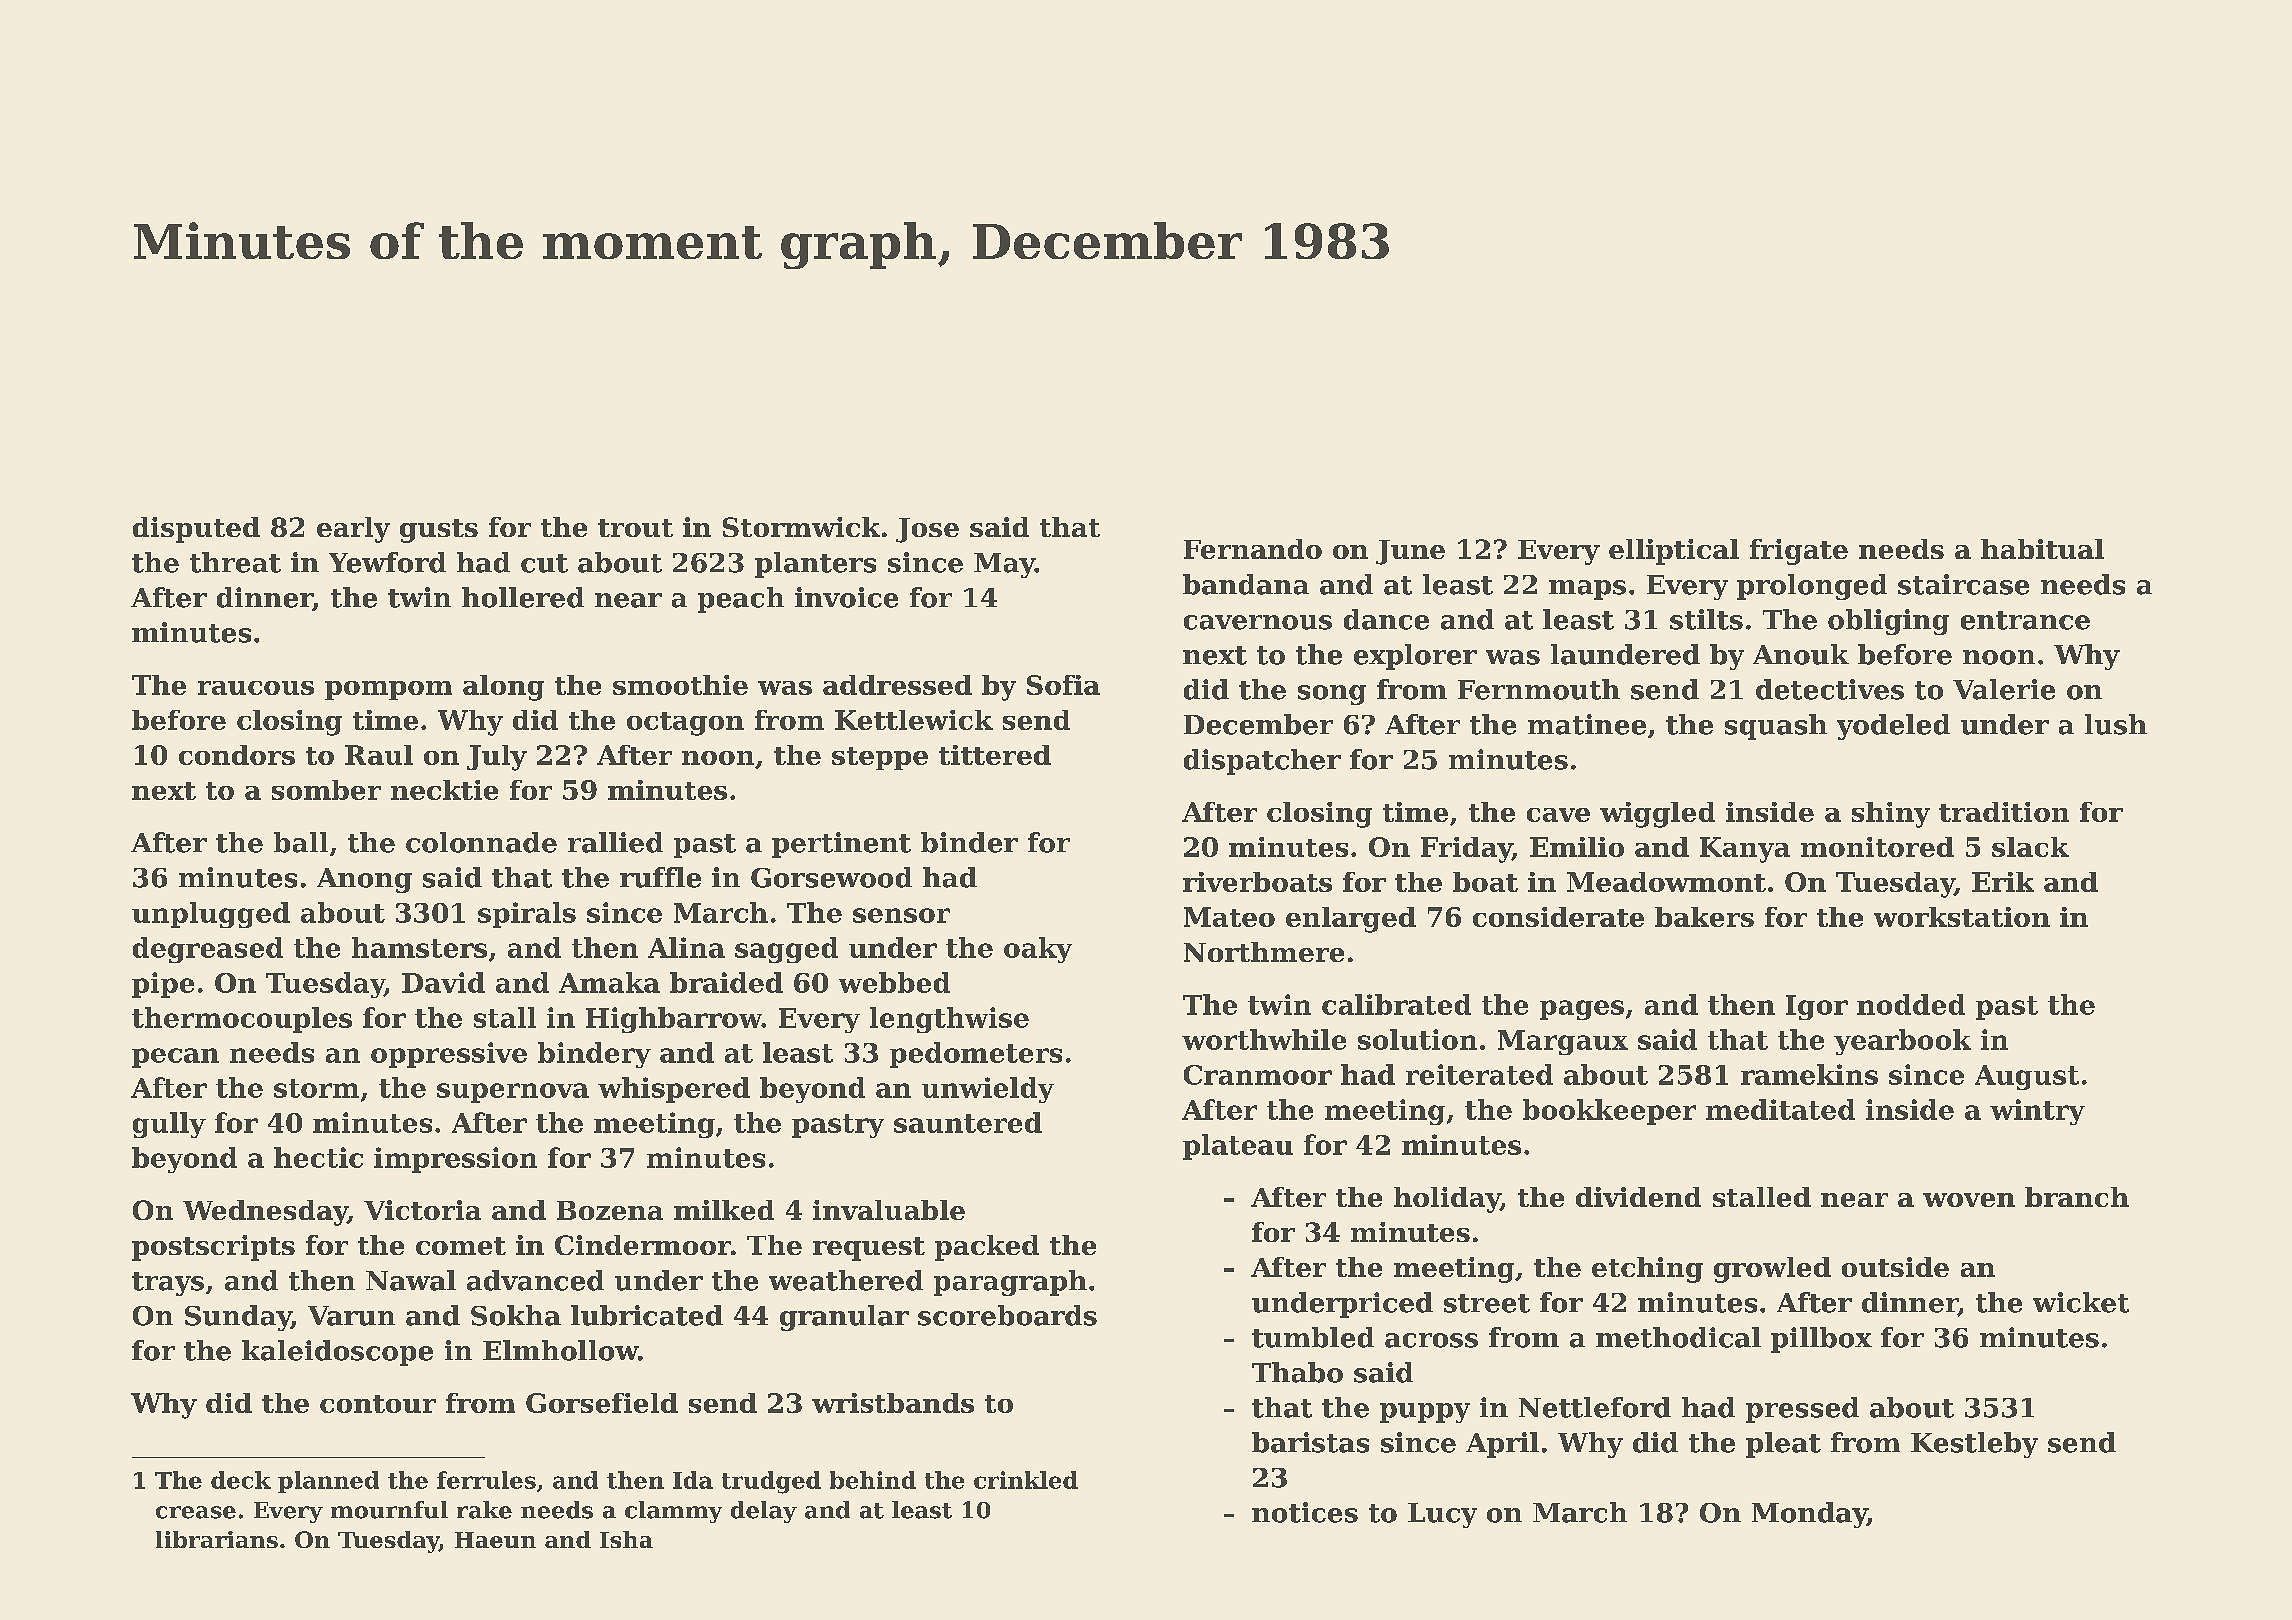 Image resolution: width=2292 pixels, height=1620 pixels. What do you see at coordinates (1963, 584) in the page?
I see `staircase` at bounding box center [1963, 584].
